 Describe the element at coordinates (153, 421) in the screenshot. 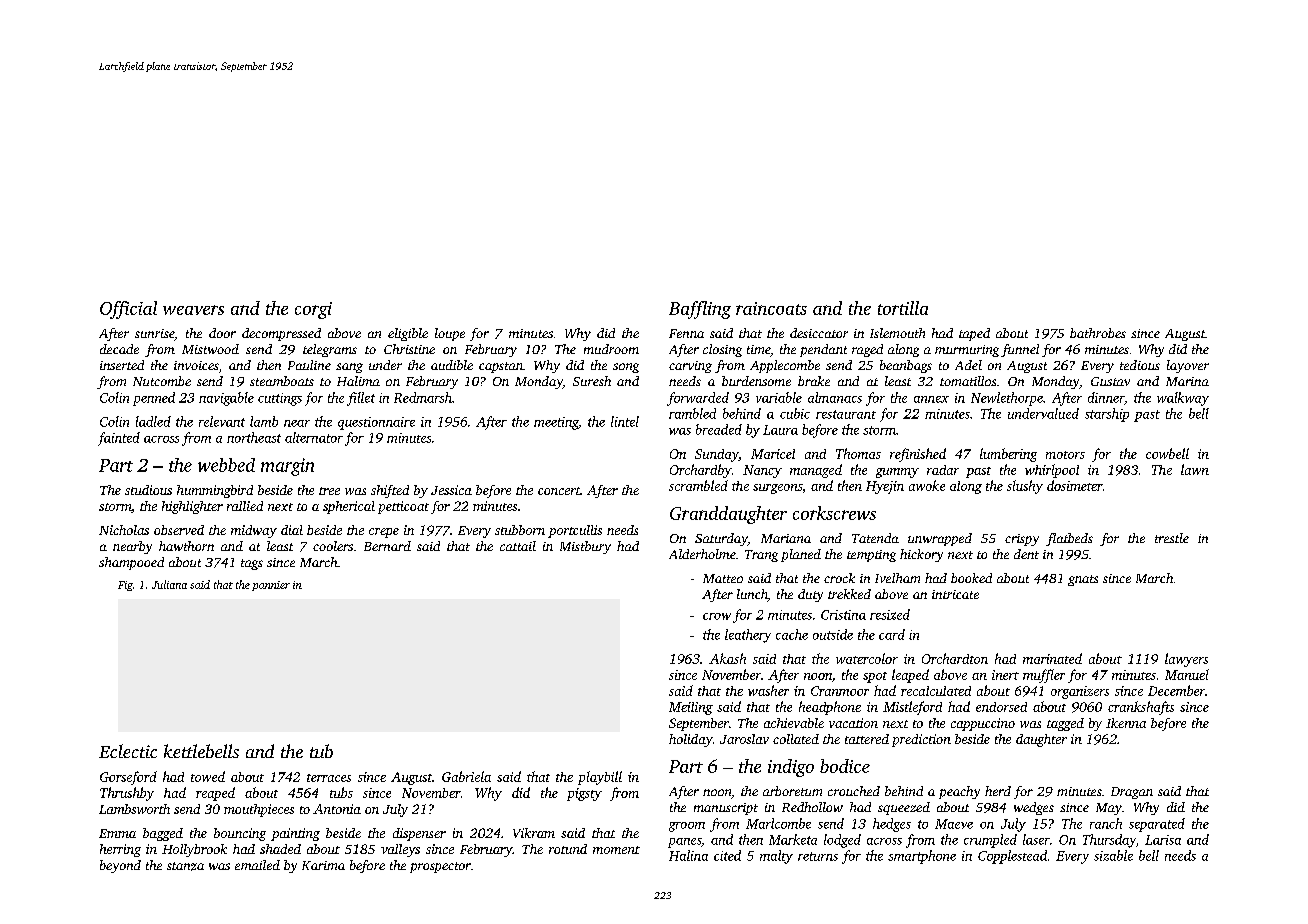

I see `ladled` at that location.
